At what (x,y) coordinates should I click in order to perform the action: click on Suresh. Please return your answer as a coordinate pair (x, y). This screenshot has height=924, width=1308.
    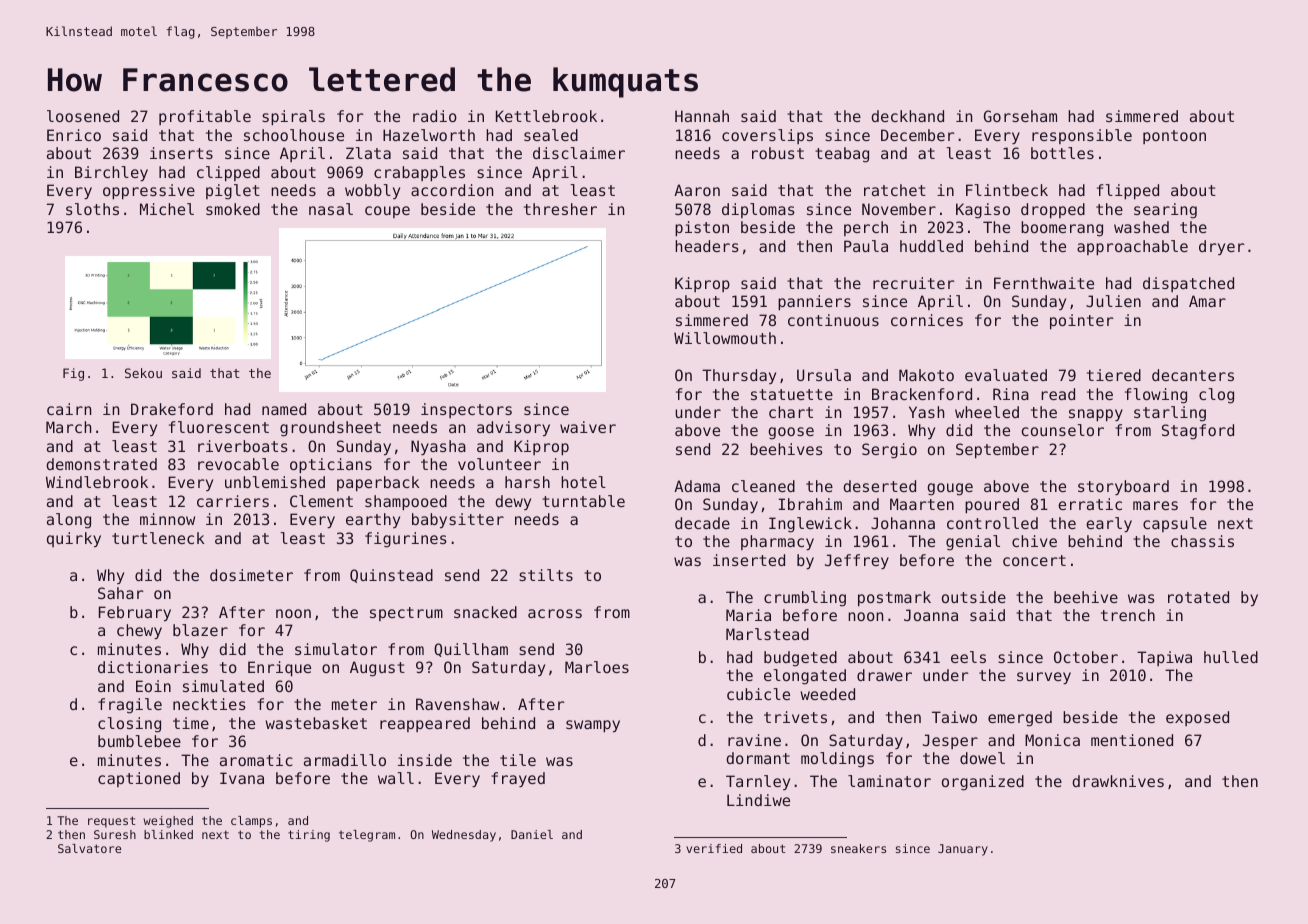
    Looking at the image, I should click on (115, 834).
